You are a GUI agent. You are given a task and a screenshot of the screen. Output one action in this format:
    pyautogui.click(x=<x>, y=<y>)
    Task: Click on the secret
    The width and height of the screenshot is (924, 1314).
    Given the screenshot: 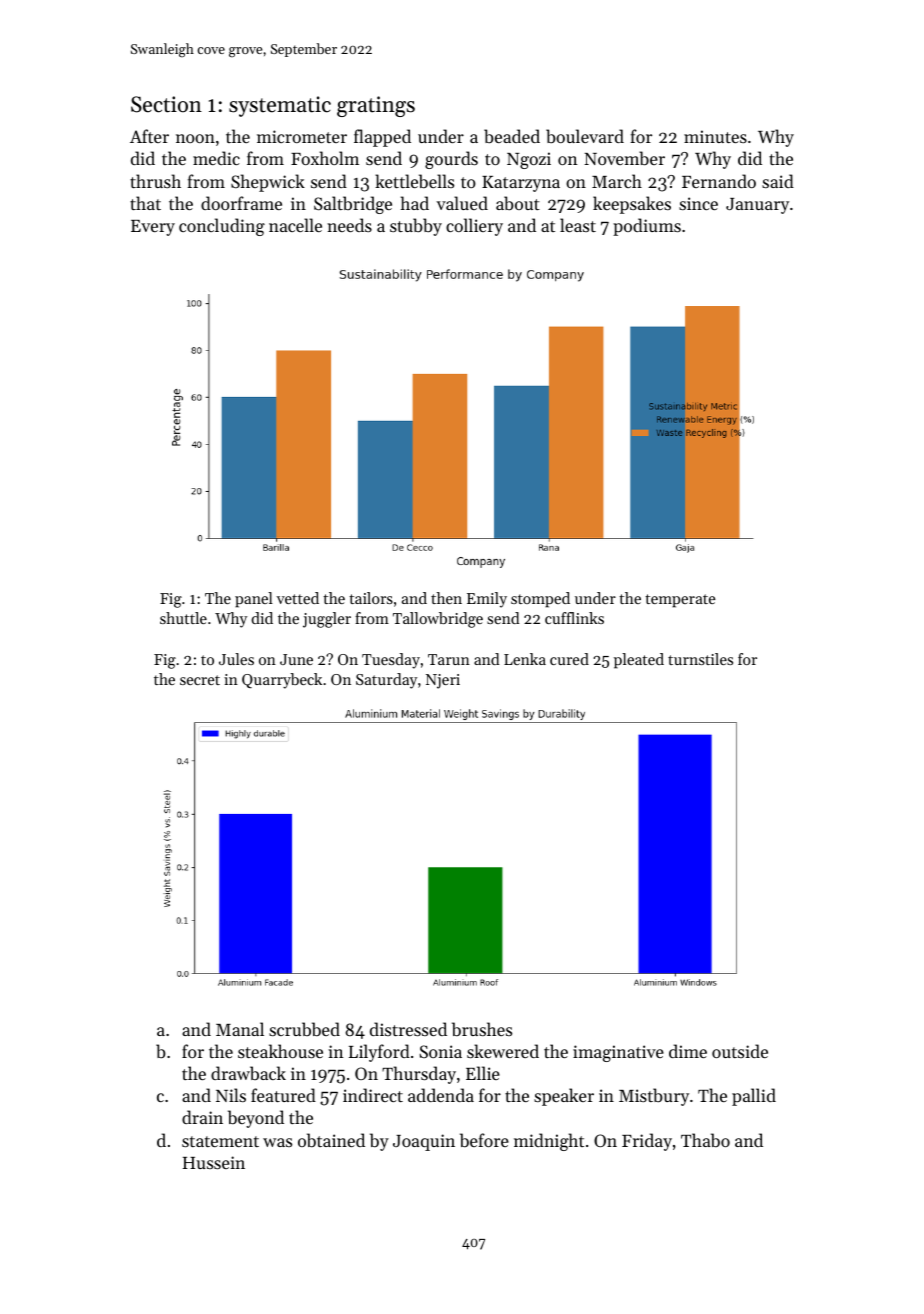 What is the action you would take?
    pyautogui.click(x=200, y=680)
